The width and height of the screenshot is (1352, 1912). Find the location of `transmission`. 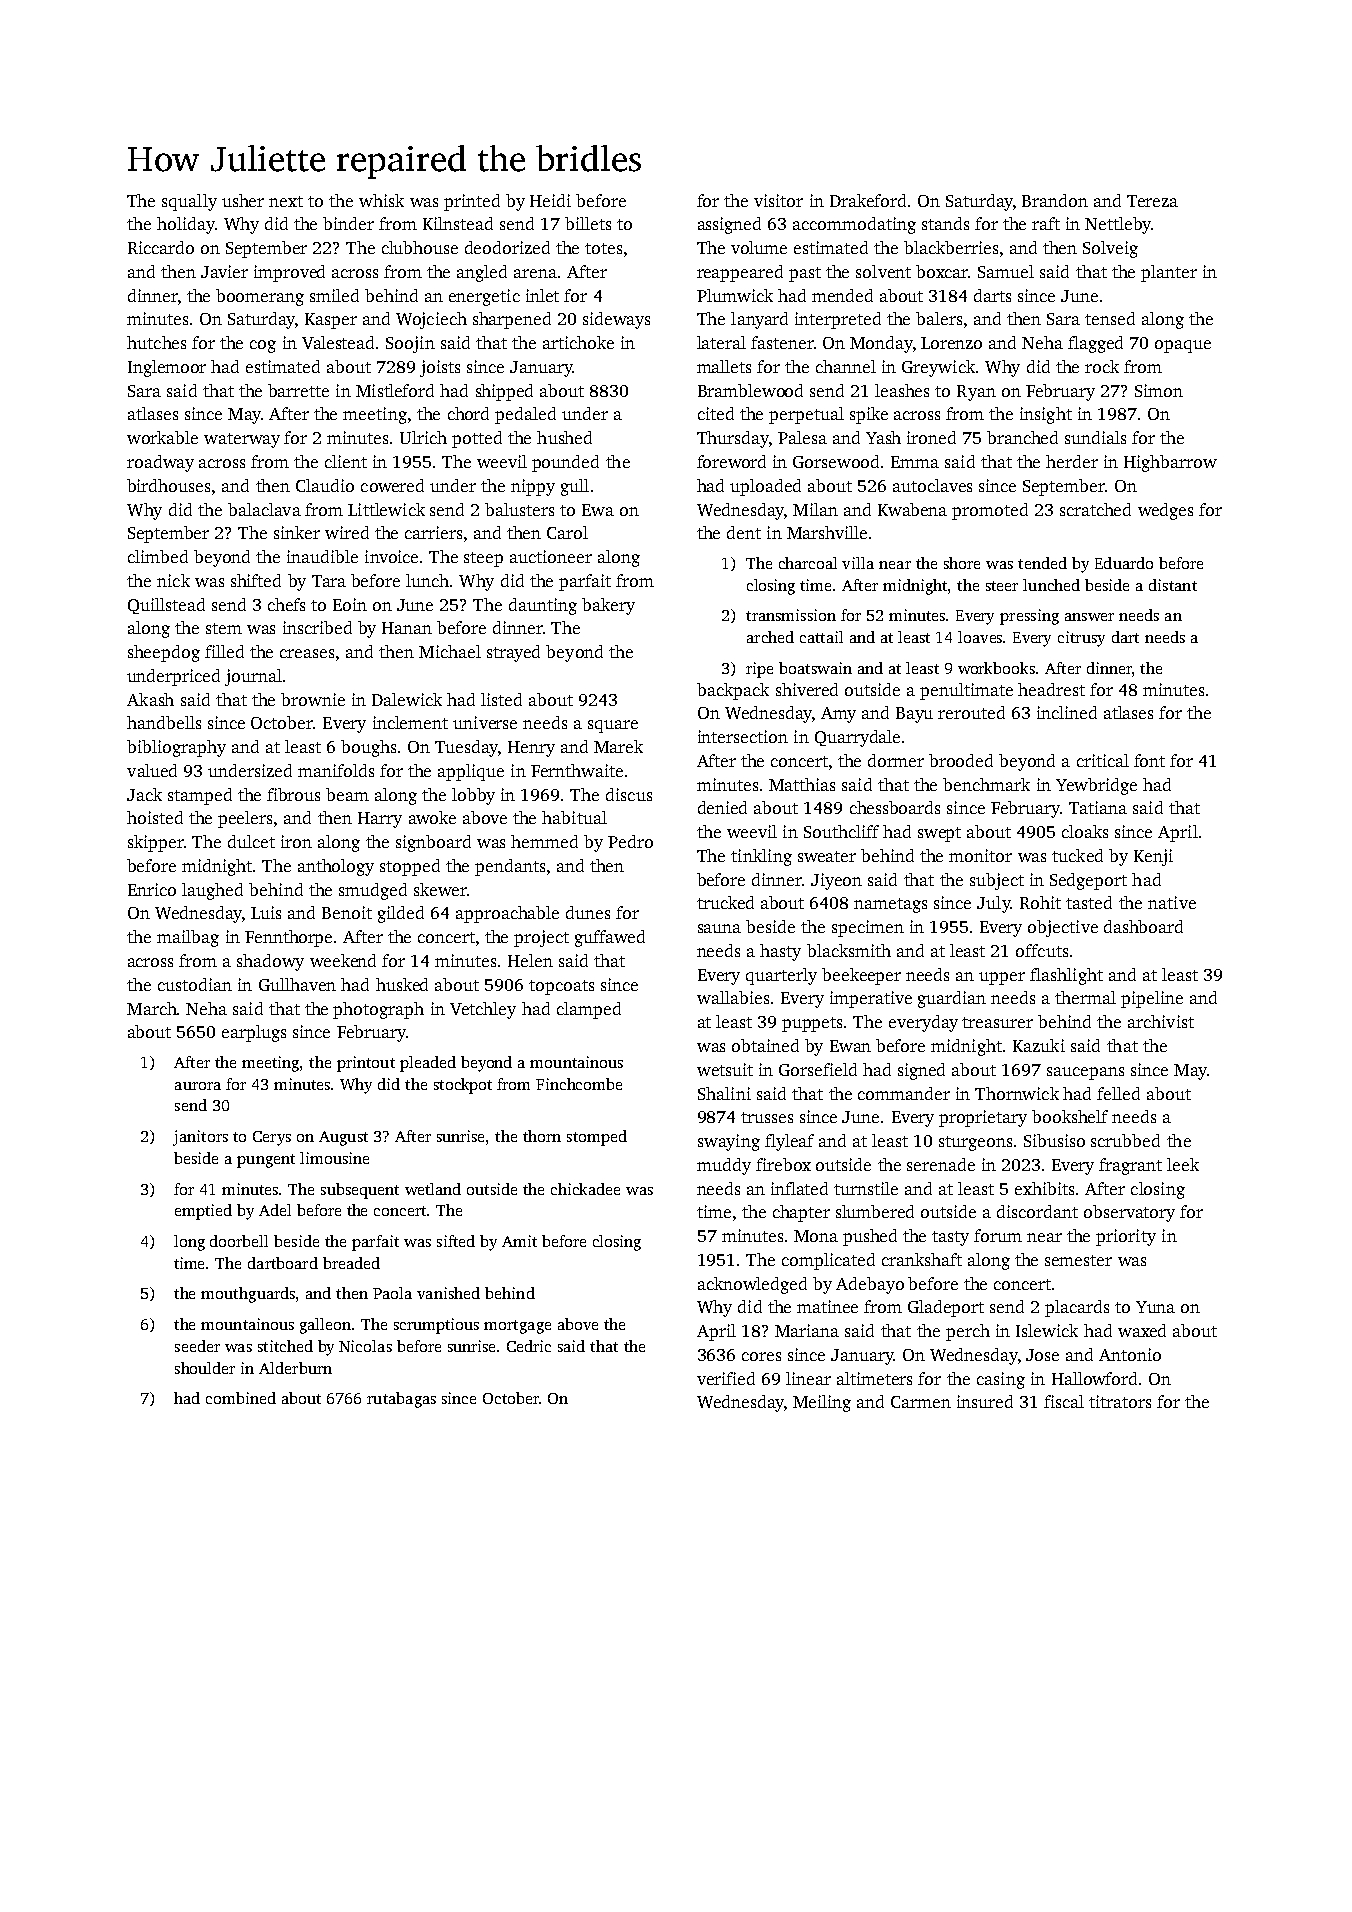

transmission is located at coordinates (791, 615).
